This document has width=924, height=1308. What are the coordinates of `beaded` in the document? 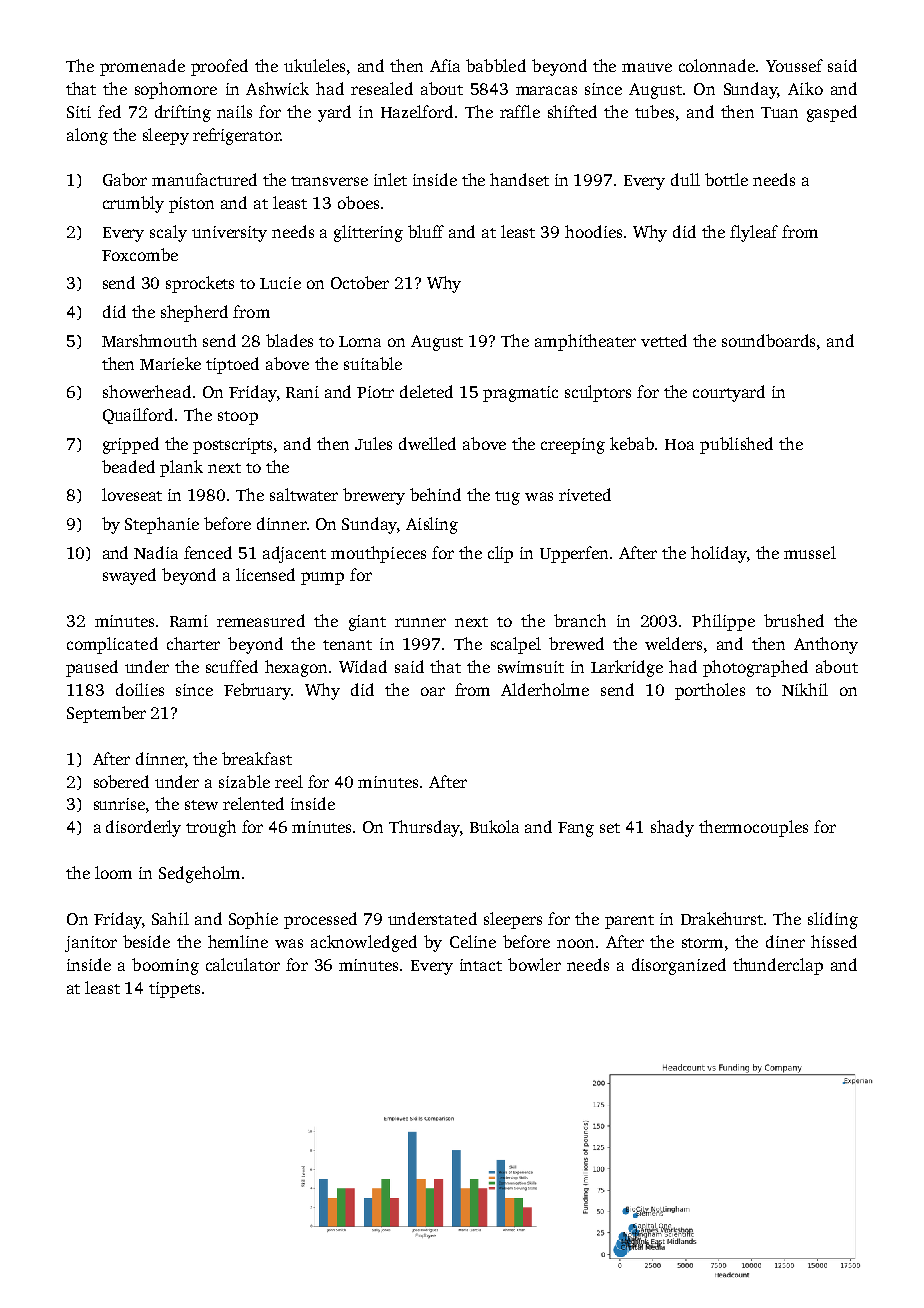 It's located at (128, 466).
